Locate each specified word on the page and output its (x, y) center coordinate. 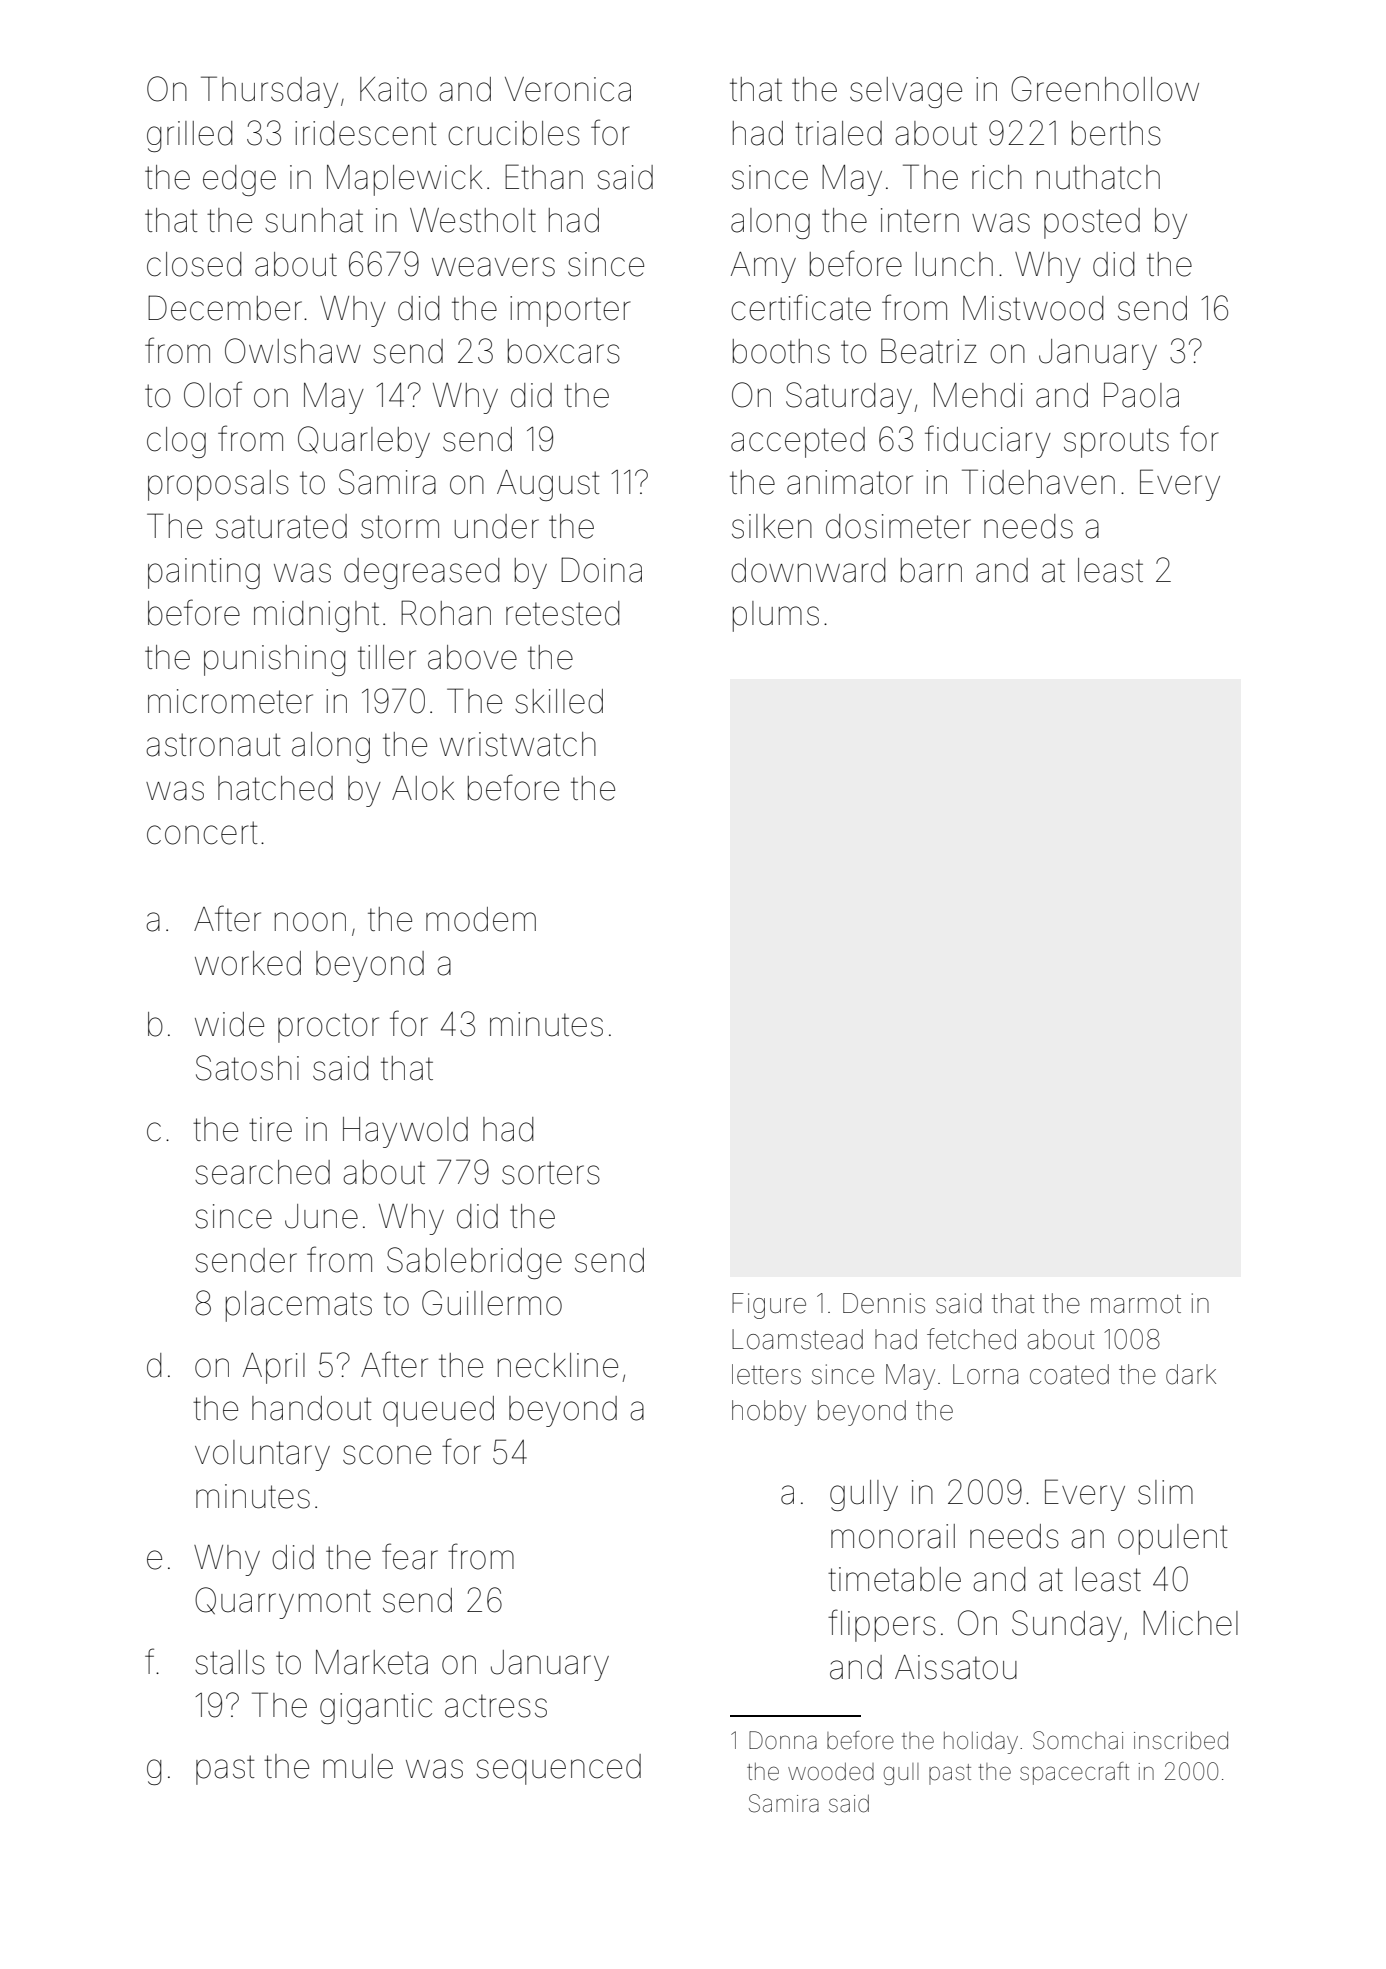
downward (808, 570)
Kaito (393, 89)
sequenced (558, 1769)
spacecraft (1074, 1773)
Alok (423, 788)
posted (1092, 223)
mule (358, 1766)
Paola (1141, 395)
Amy (763, 267)
